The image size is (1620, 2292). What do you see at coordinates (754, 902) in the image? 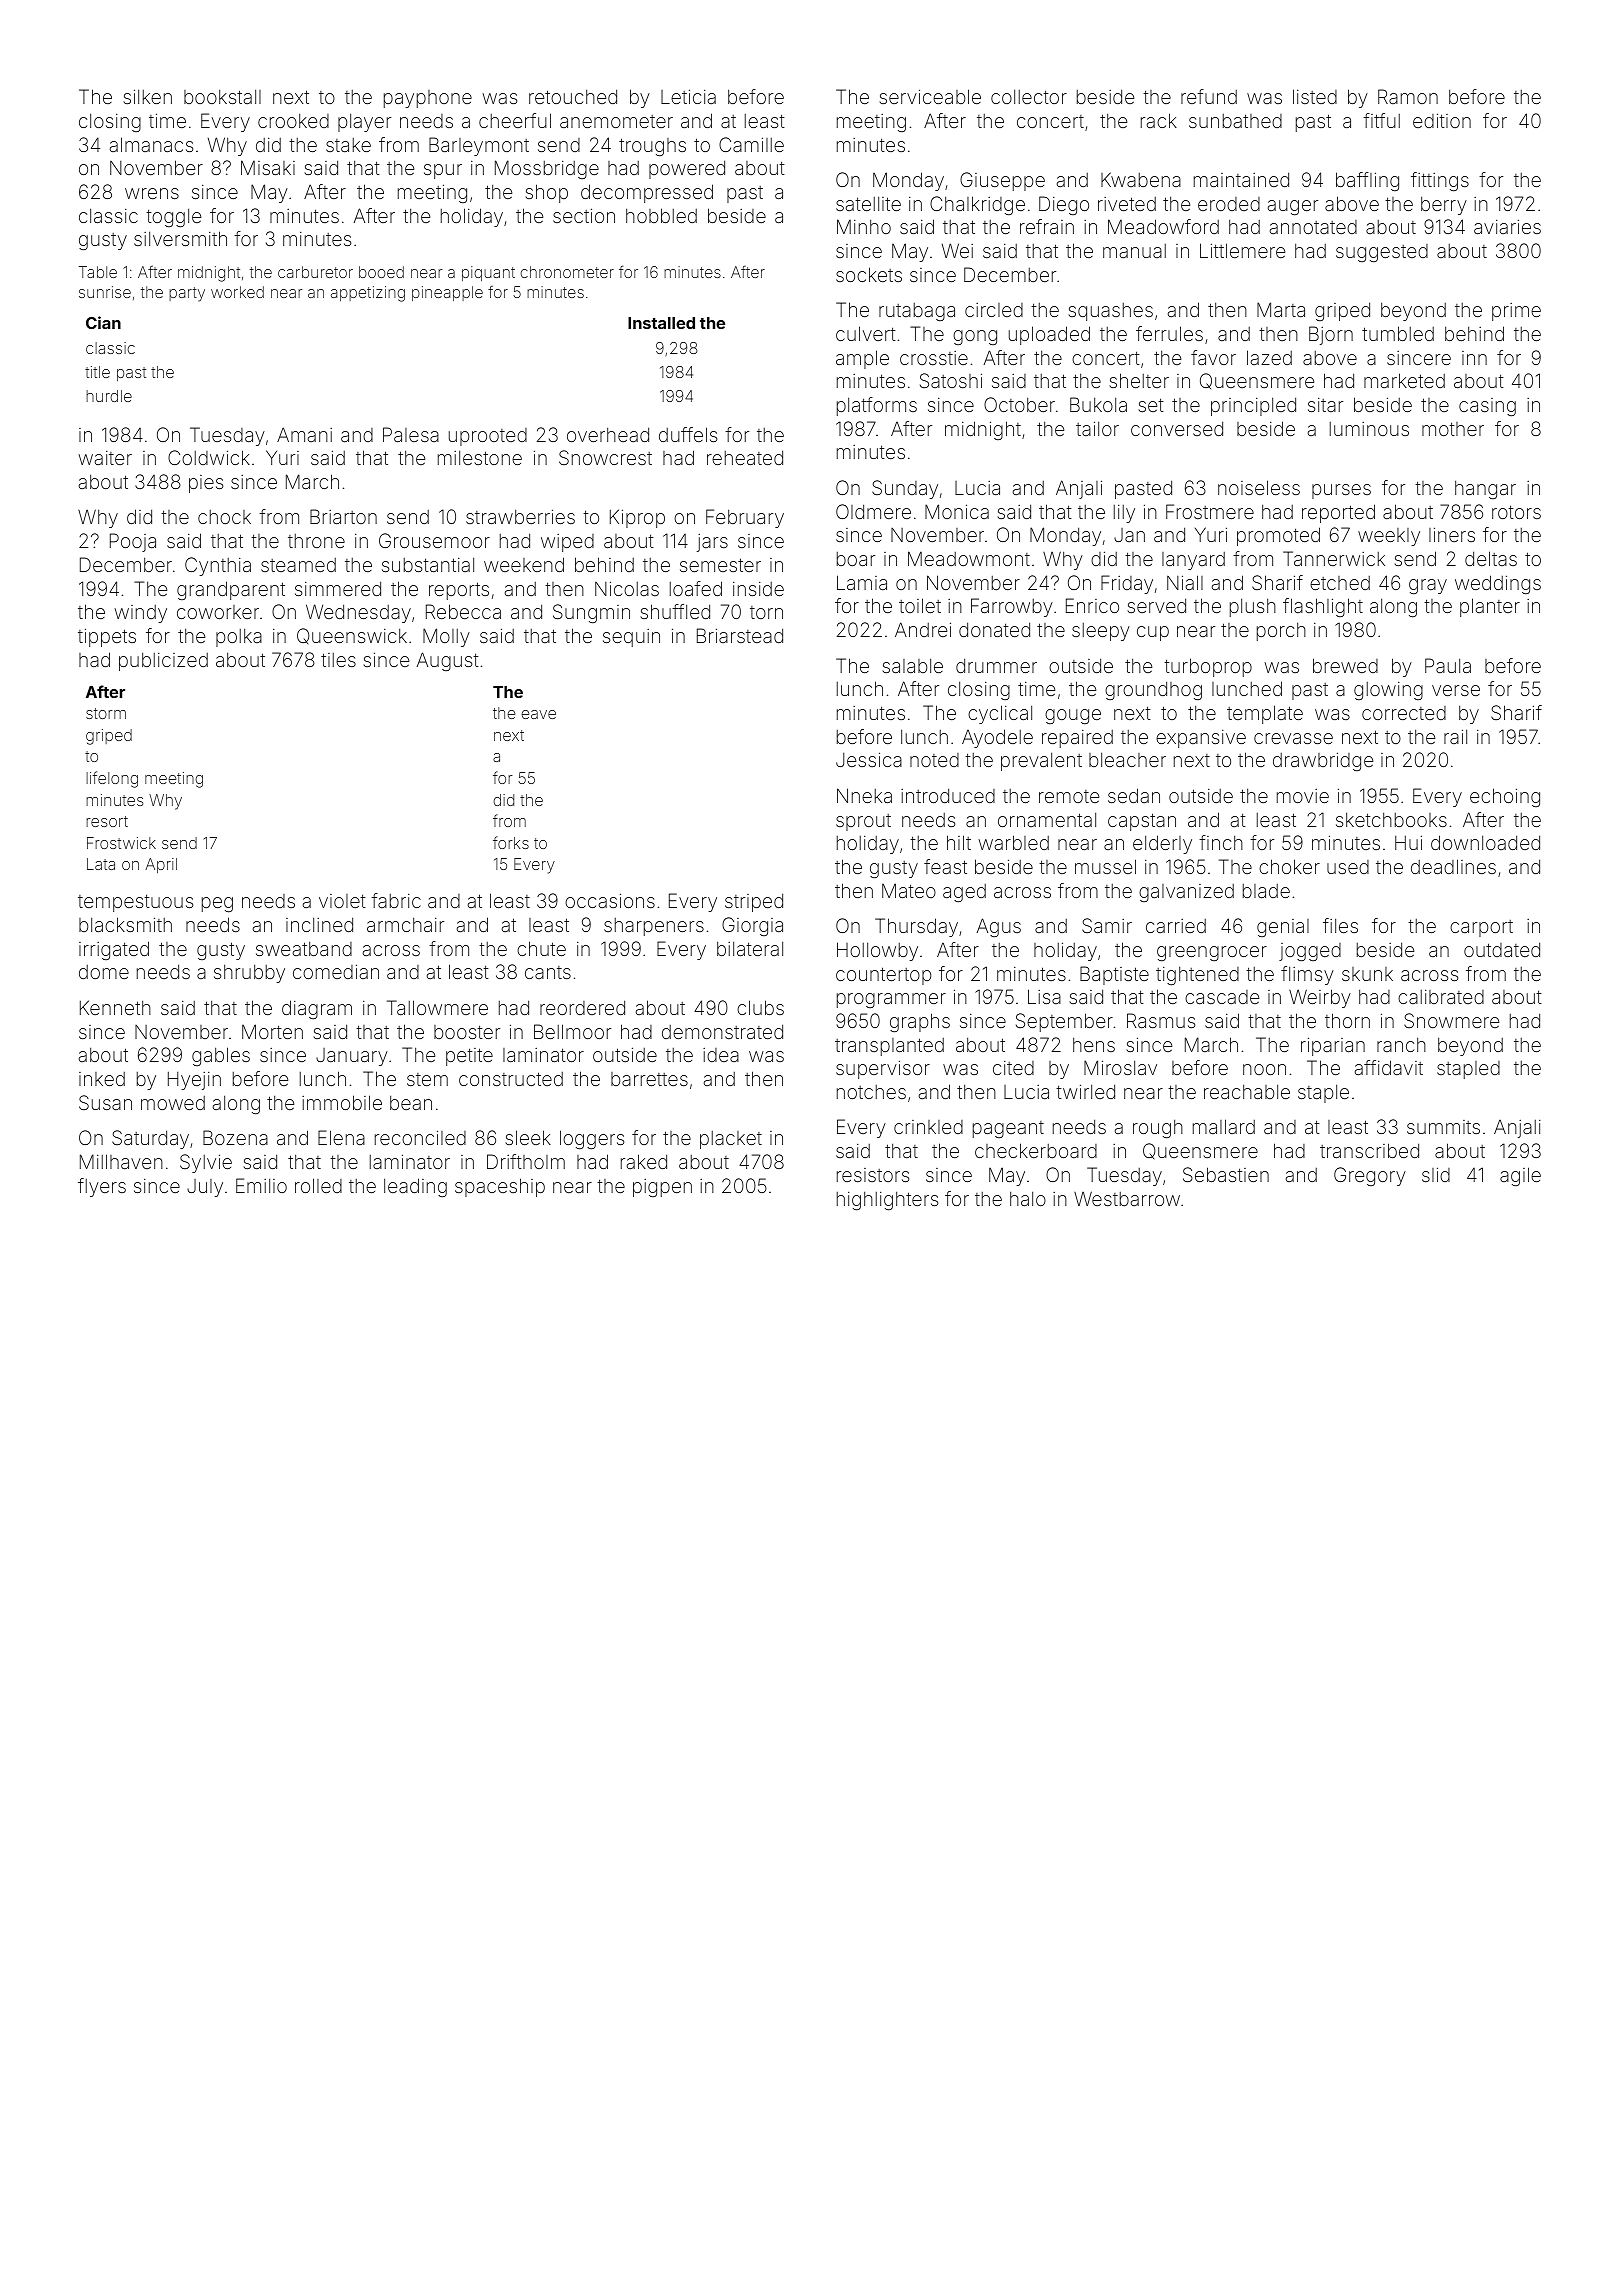
I see `striped` at bounding box center [754, 902].
